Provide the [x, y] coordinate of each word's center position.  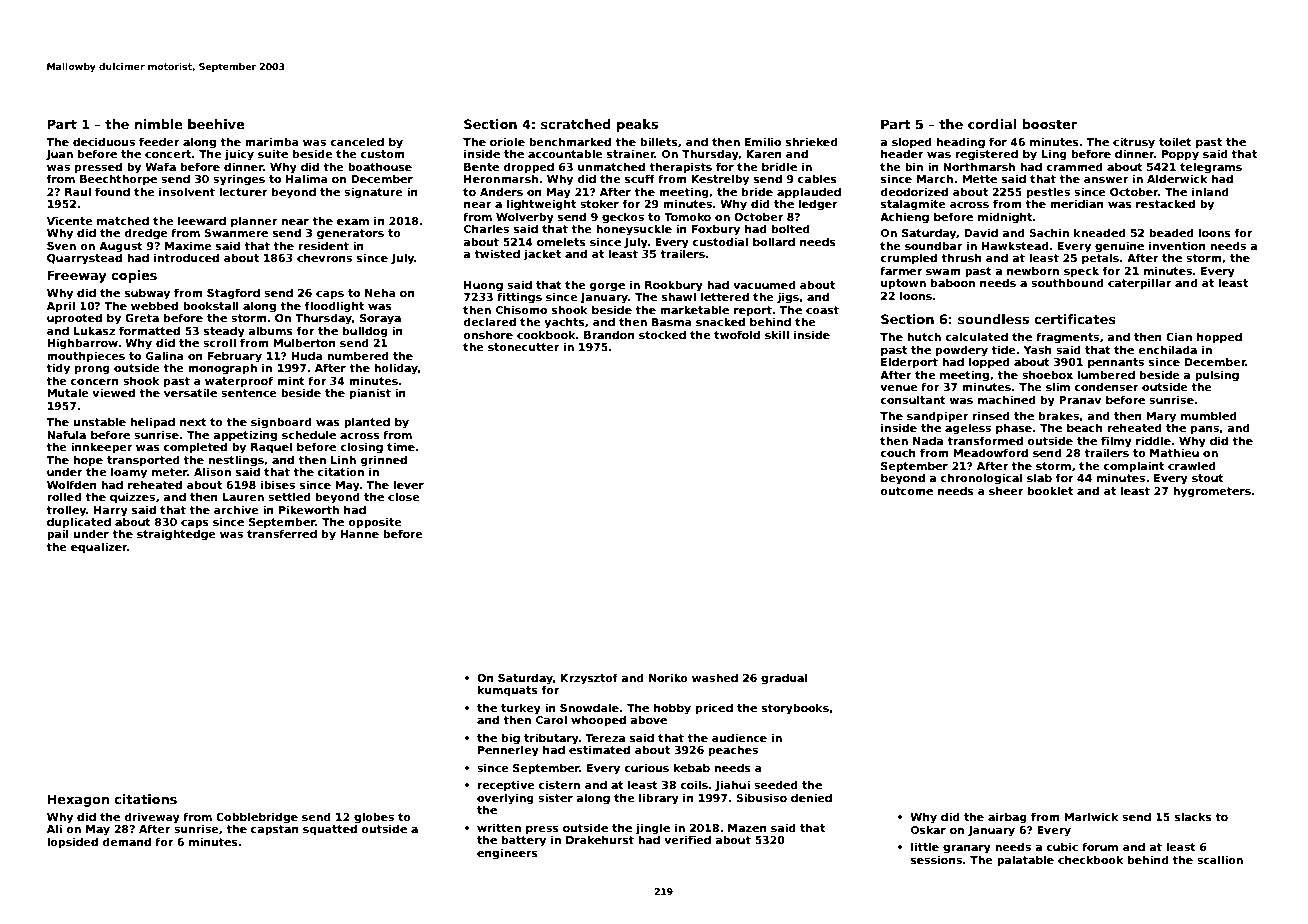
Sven [61, 246]
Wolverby [525, 218]
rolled [64, 496]
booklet [1050, 490]
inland [1210, 191]
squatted [330, 829]
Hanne [359, 534]
